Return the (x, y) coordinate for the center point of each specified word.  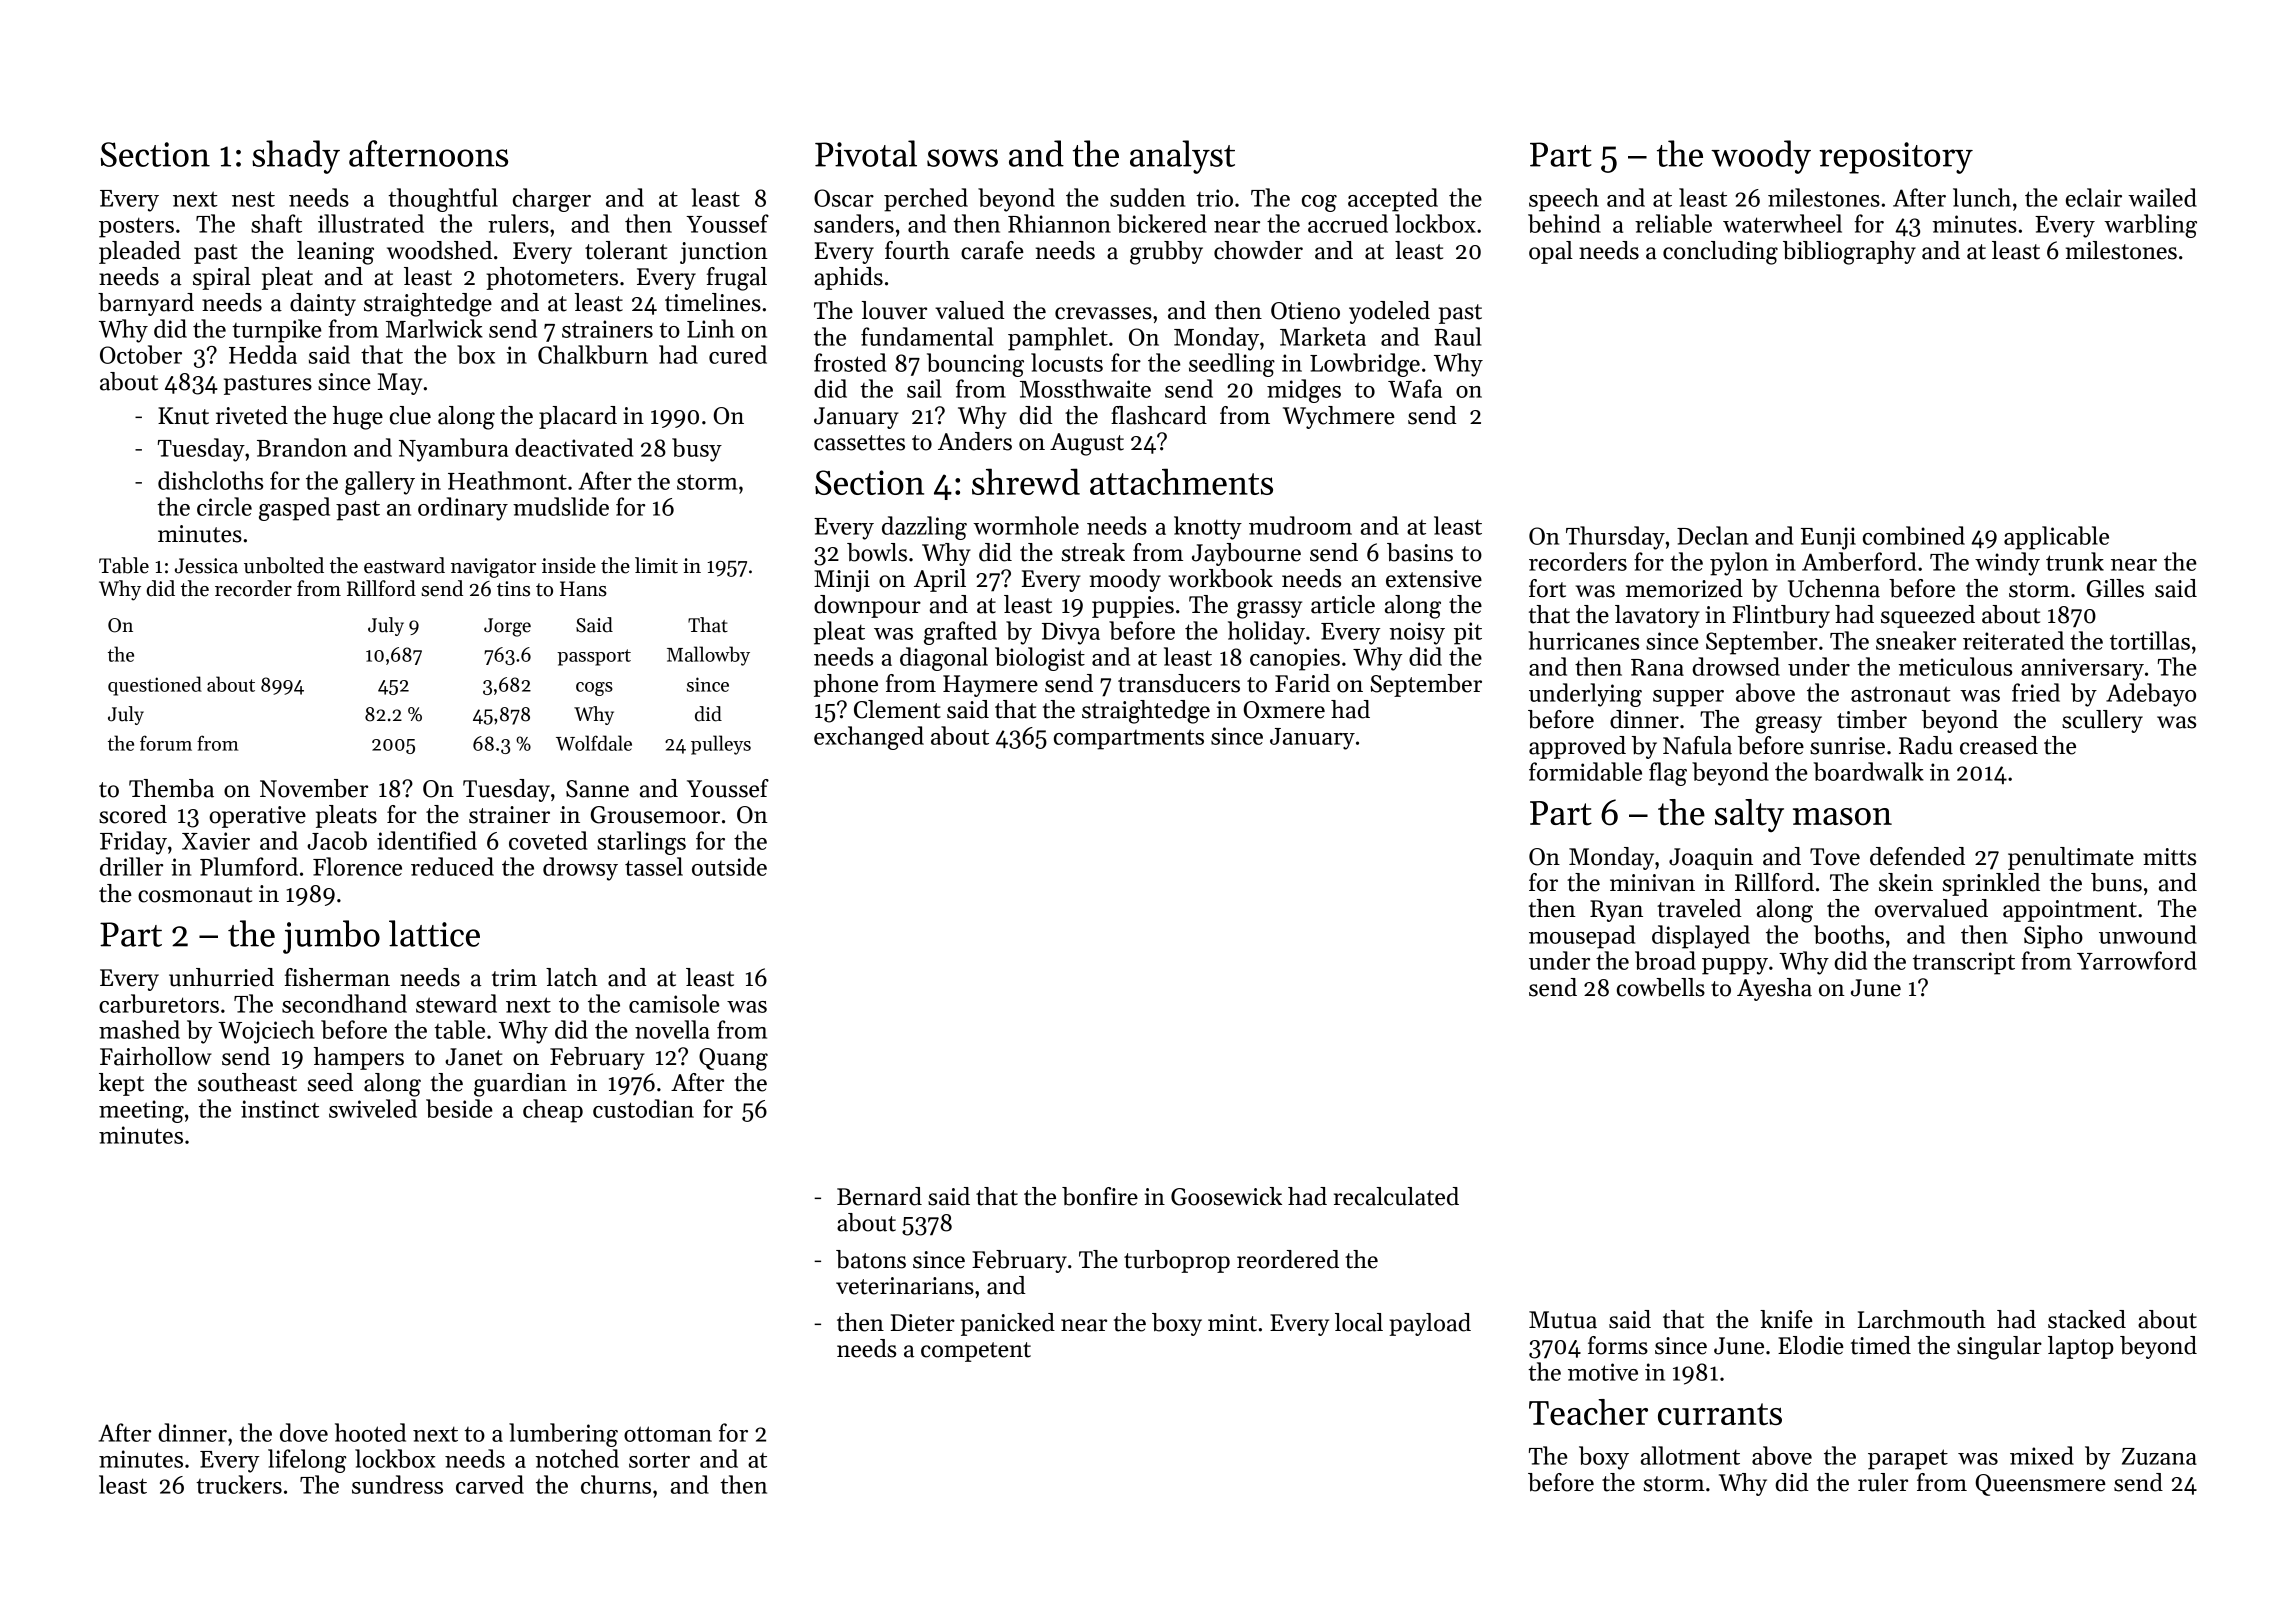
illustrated (371, 223)
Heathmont (507, 480)
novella (672, 1029)
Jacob (337, 840)
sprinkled (1991, 884)
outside (729, 866)
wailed (2162, 197)
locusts (1067, 362)
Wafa (1415, 388)
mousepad (1582, 937)
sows (962, 158)
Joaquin (1711, 859)
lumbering (563, 1435)
